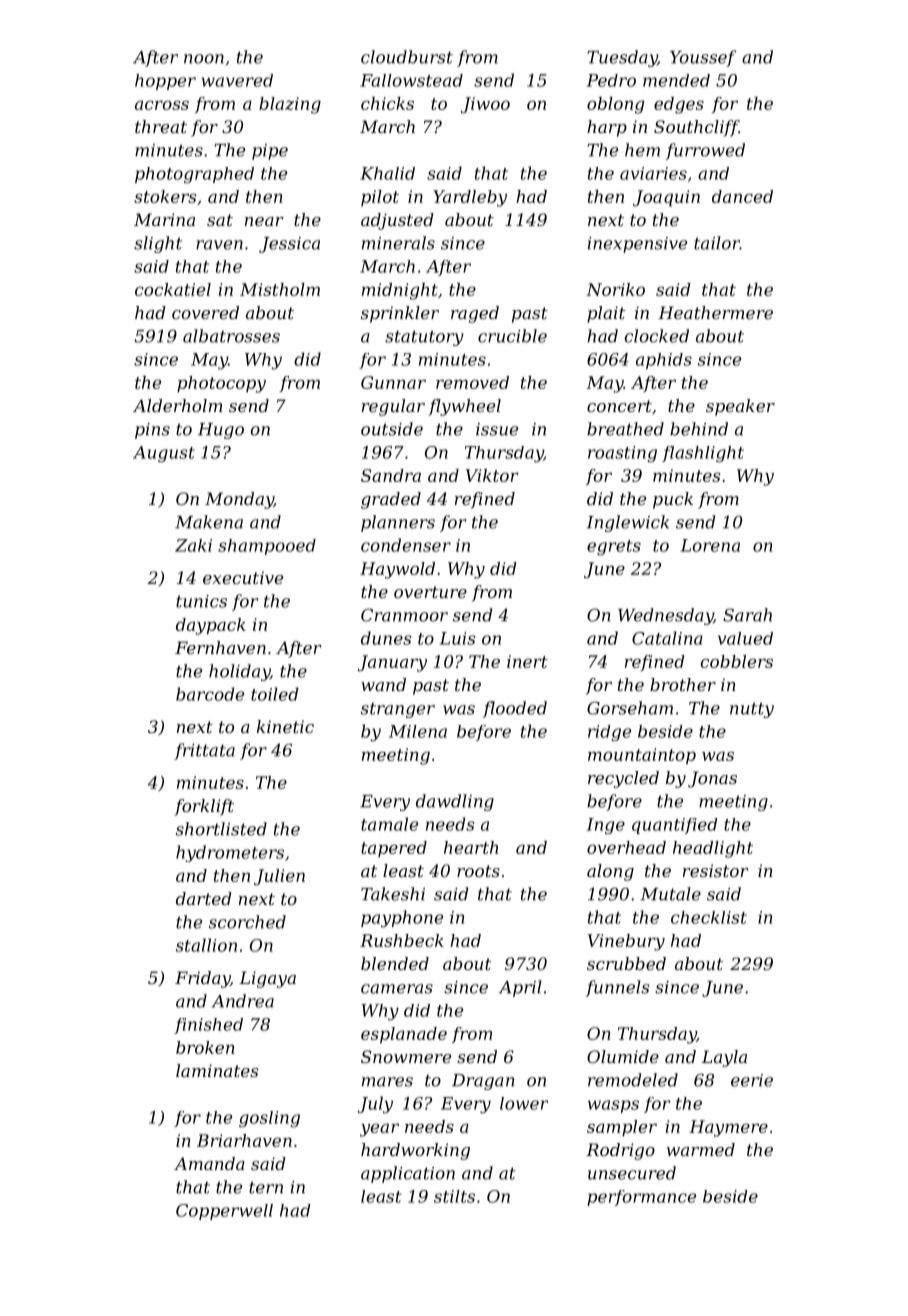 This document has width=908, height=1316. I want to click on roots, so click(478, 871).
